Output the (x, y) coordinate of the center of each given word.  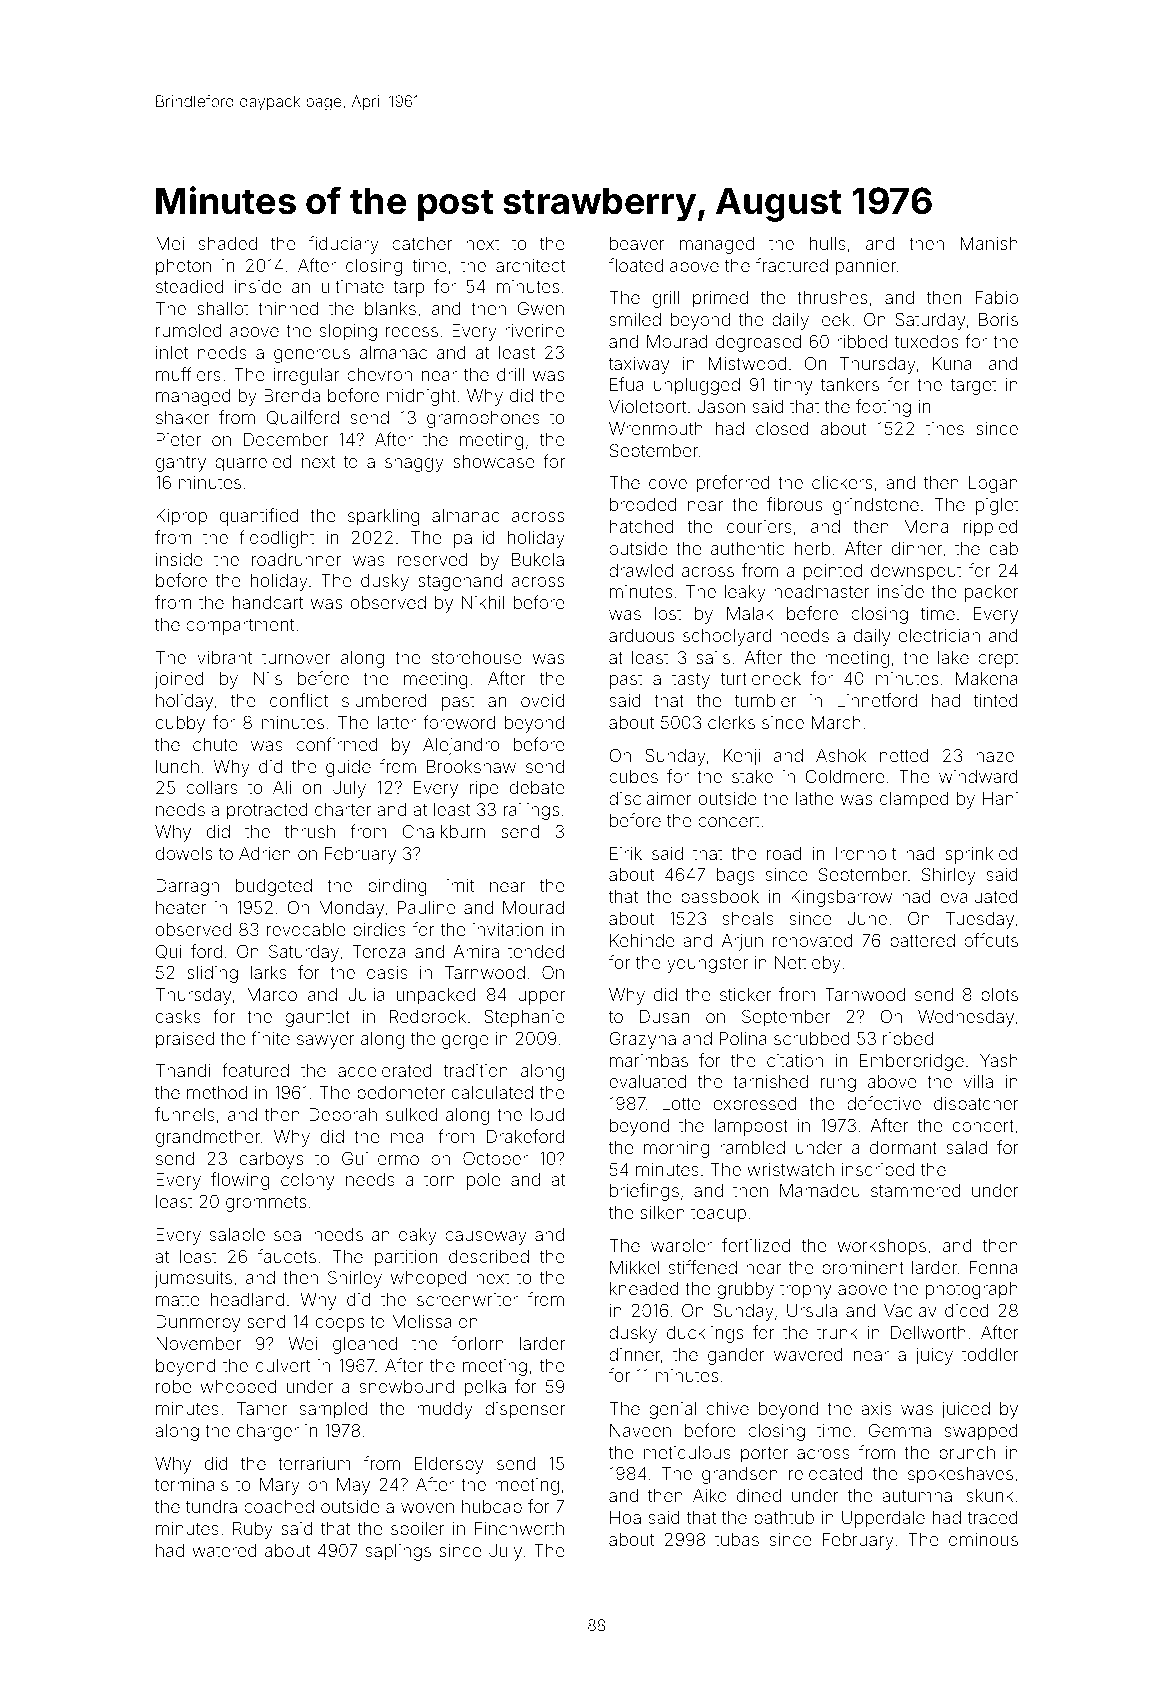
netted (904, 755)
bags (736, 876)
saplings (398, 1552)
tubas (737, 1539)
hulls (828, 243)
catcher (422, 243)
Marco (272, 994)
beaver (637, 243)
